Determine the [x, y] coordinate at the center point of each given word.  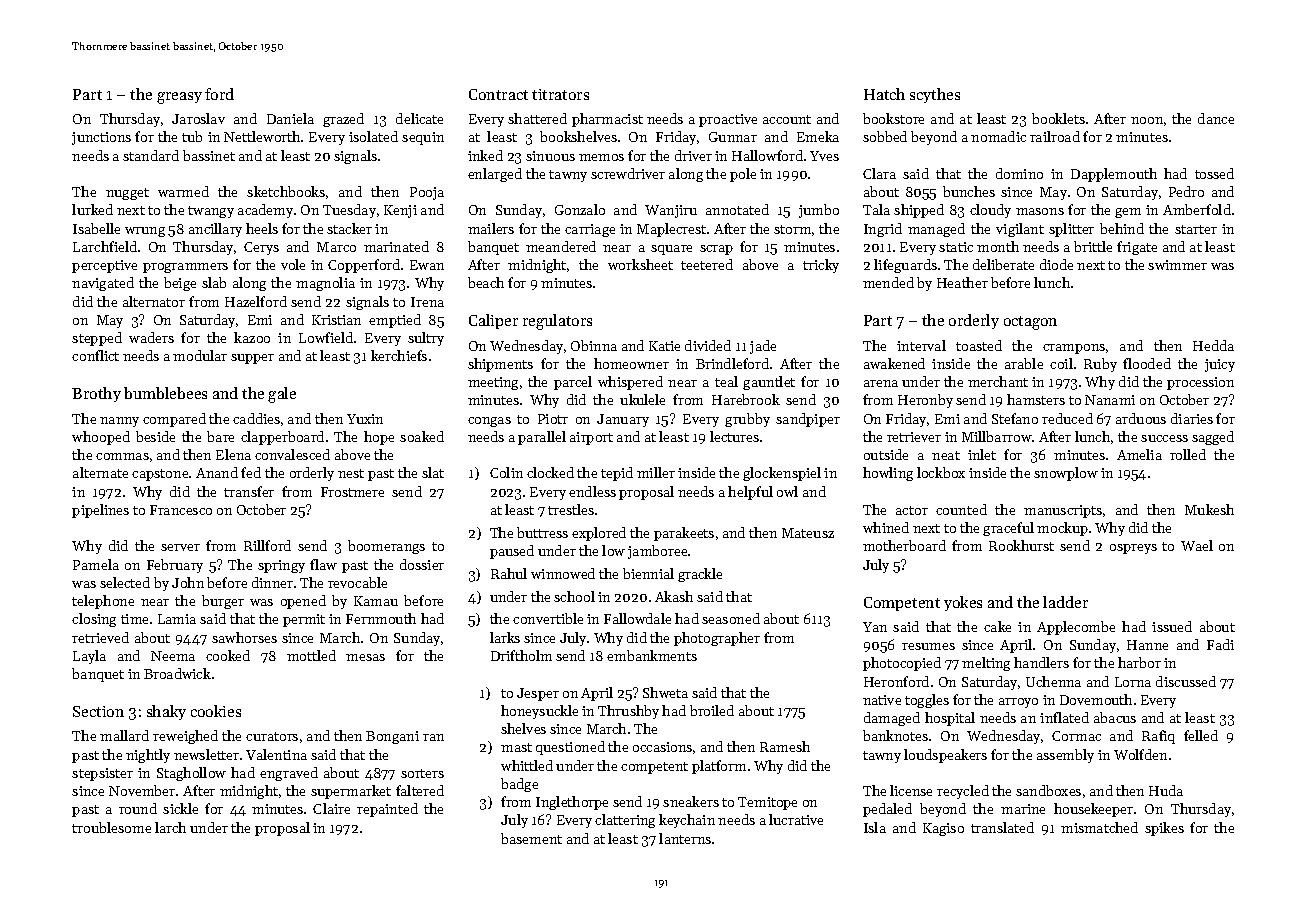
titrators [560, 94]
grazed [343, 120]
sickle [180, 808]
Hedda [1213, 345]
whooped [101, 438]
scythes [935, 95]
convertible [548, 618]
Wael [1197, 545]
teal [726, 381]
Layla [89, 657]
